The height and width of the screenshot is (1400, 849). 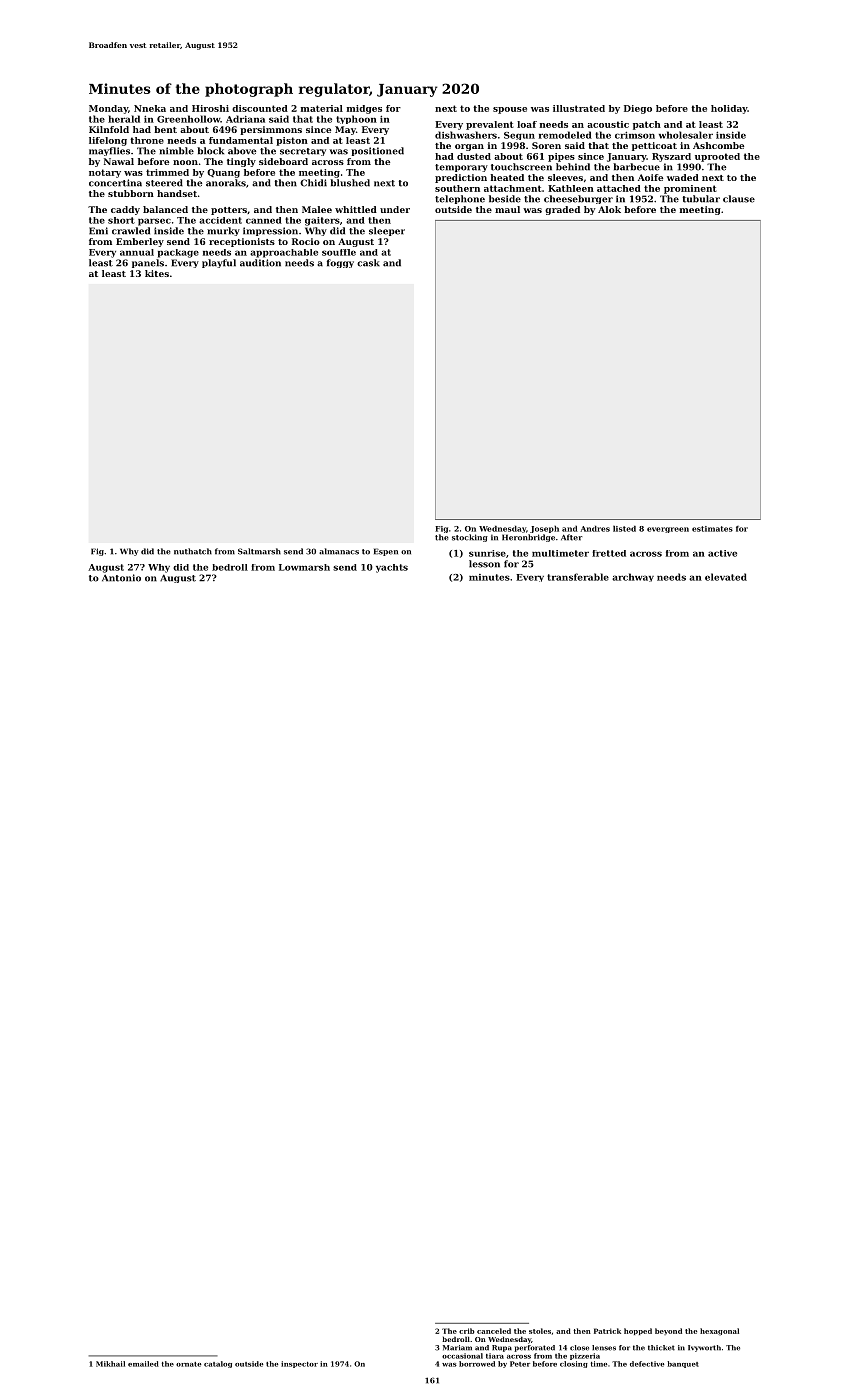 I want to click on handset, so click(x=177, y=193).
